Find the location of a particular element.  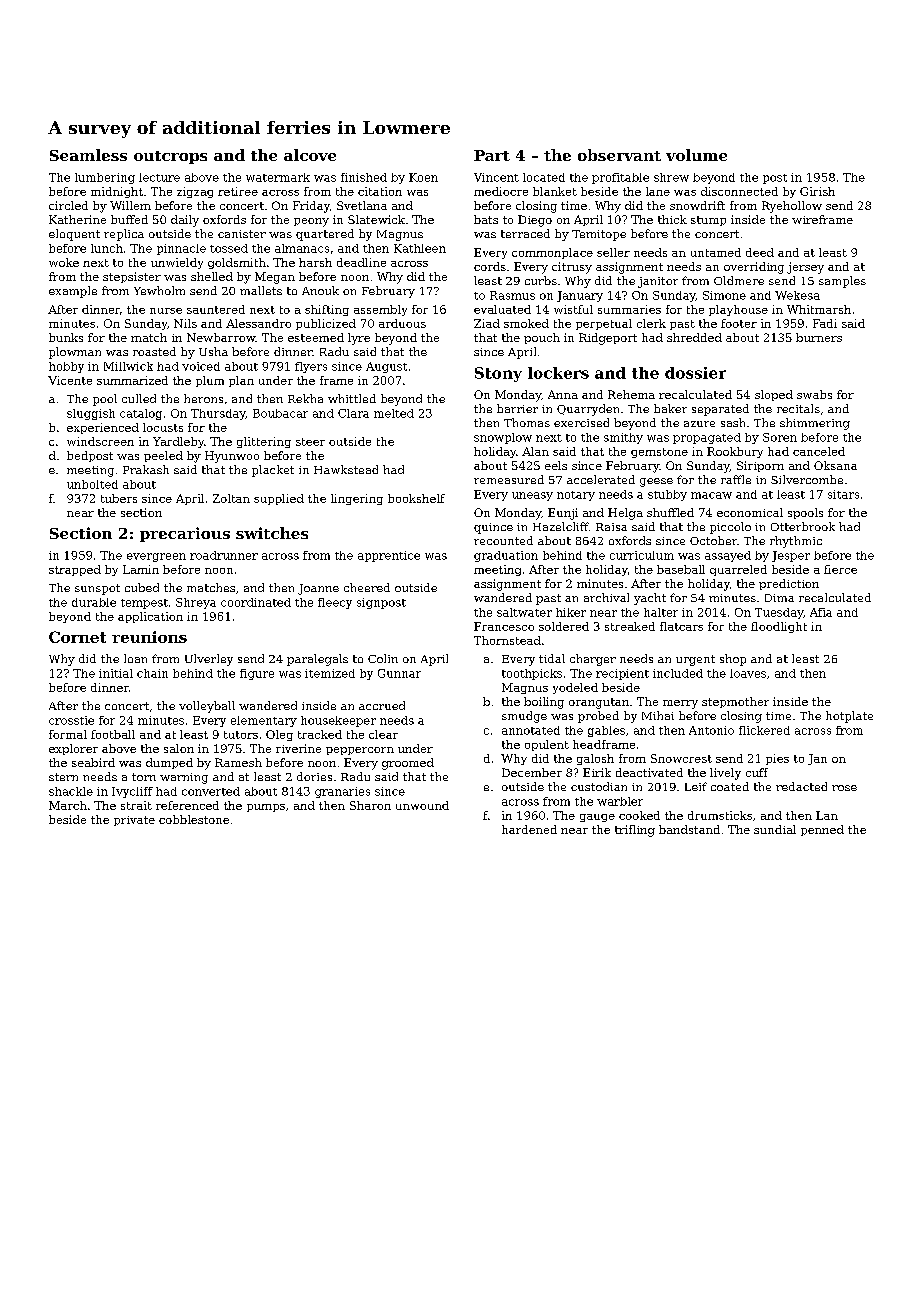

Millwick is located at coordinates (128, 366).
